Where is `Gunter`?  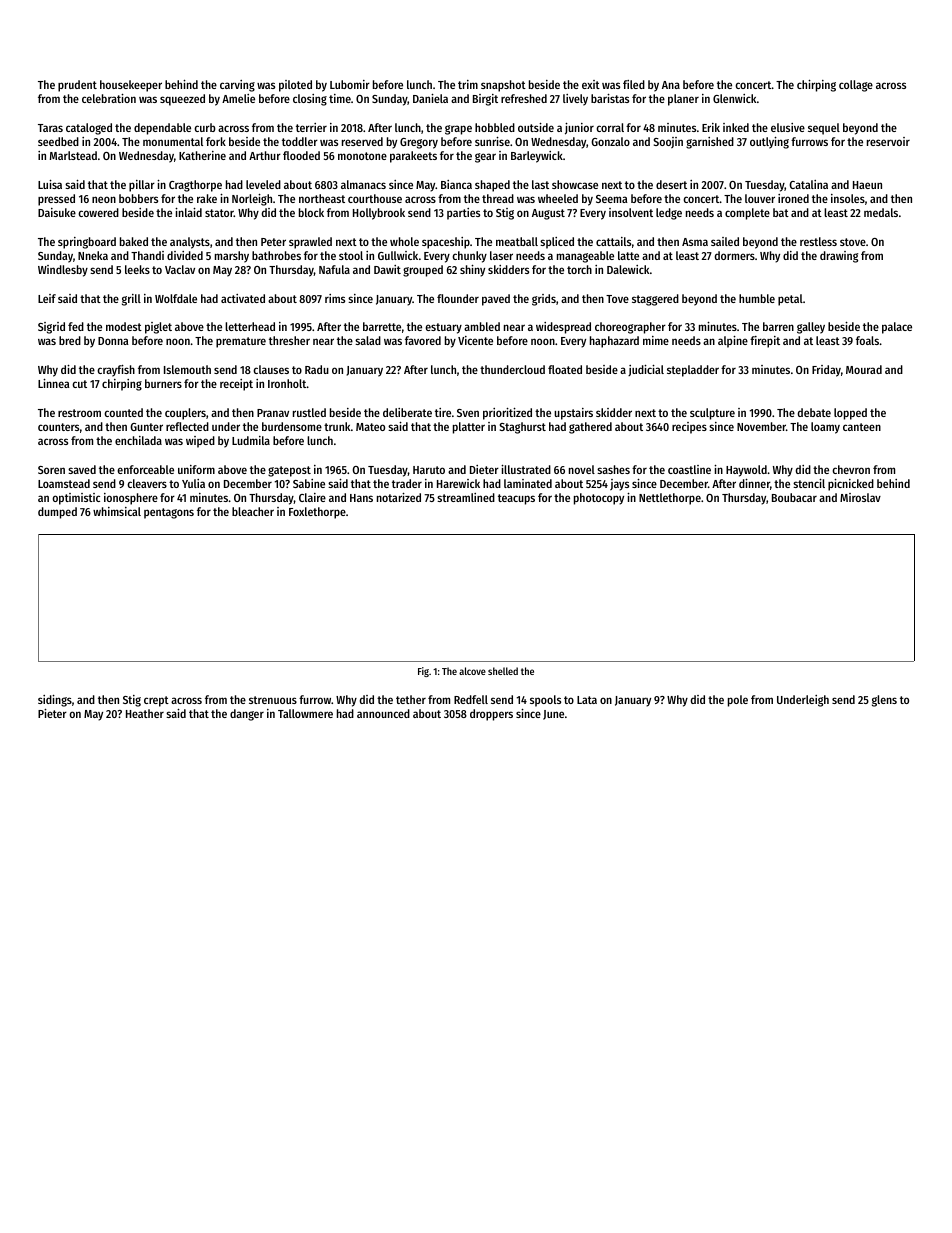
Gunter is located at coordinates (146, 427).
